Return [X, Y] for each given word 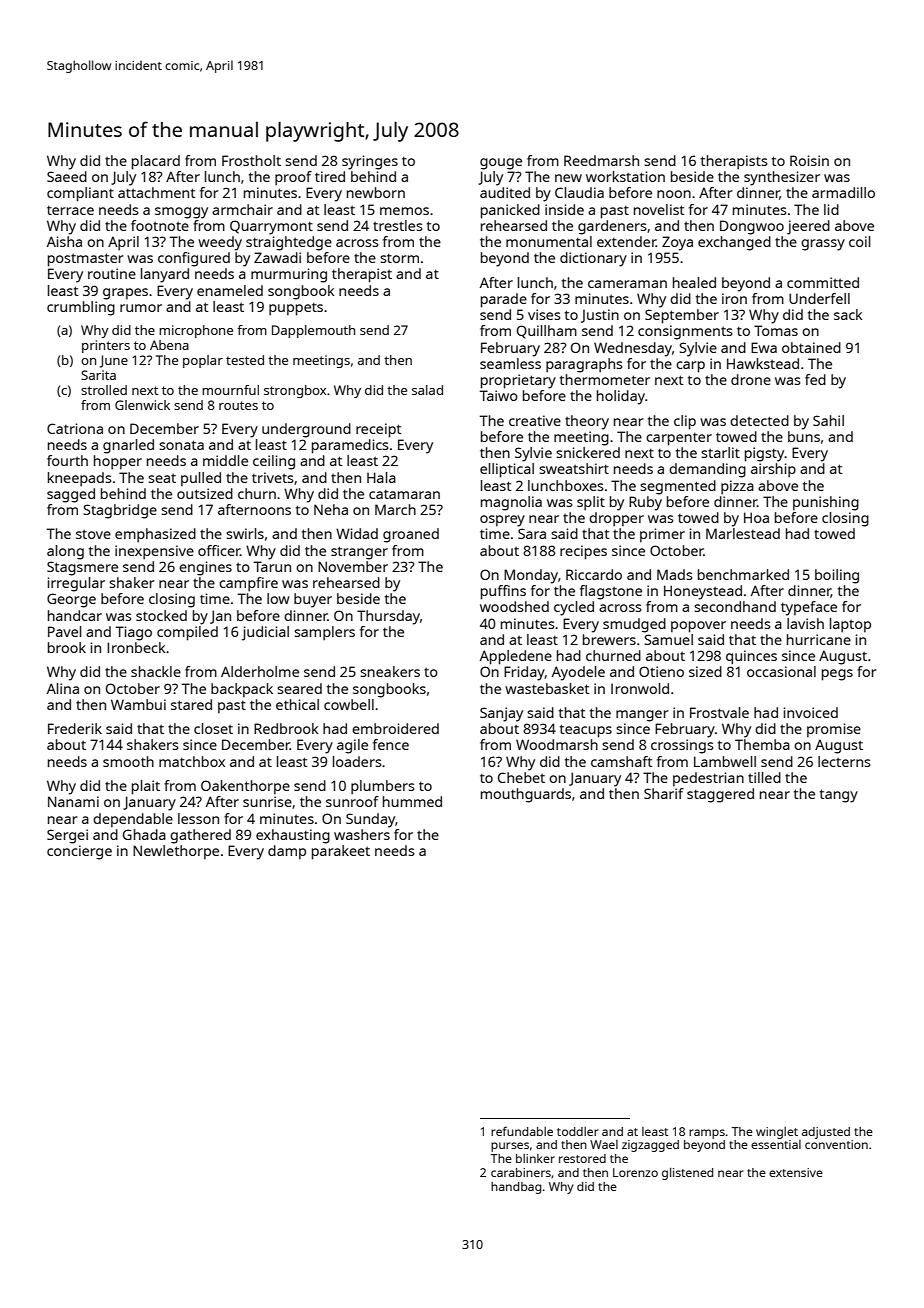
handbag [516, 1188]
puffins [503, 592]
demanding [707, 470]
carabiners [521, 1172]
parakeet [341, 852]
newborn [376, 192]
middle [225, 460]
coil [860, 241]
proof [293, 178]
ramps [707, 1134]
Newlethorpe [176, 852]
